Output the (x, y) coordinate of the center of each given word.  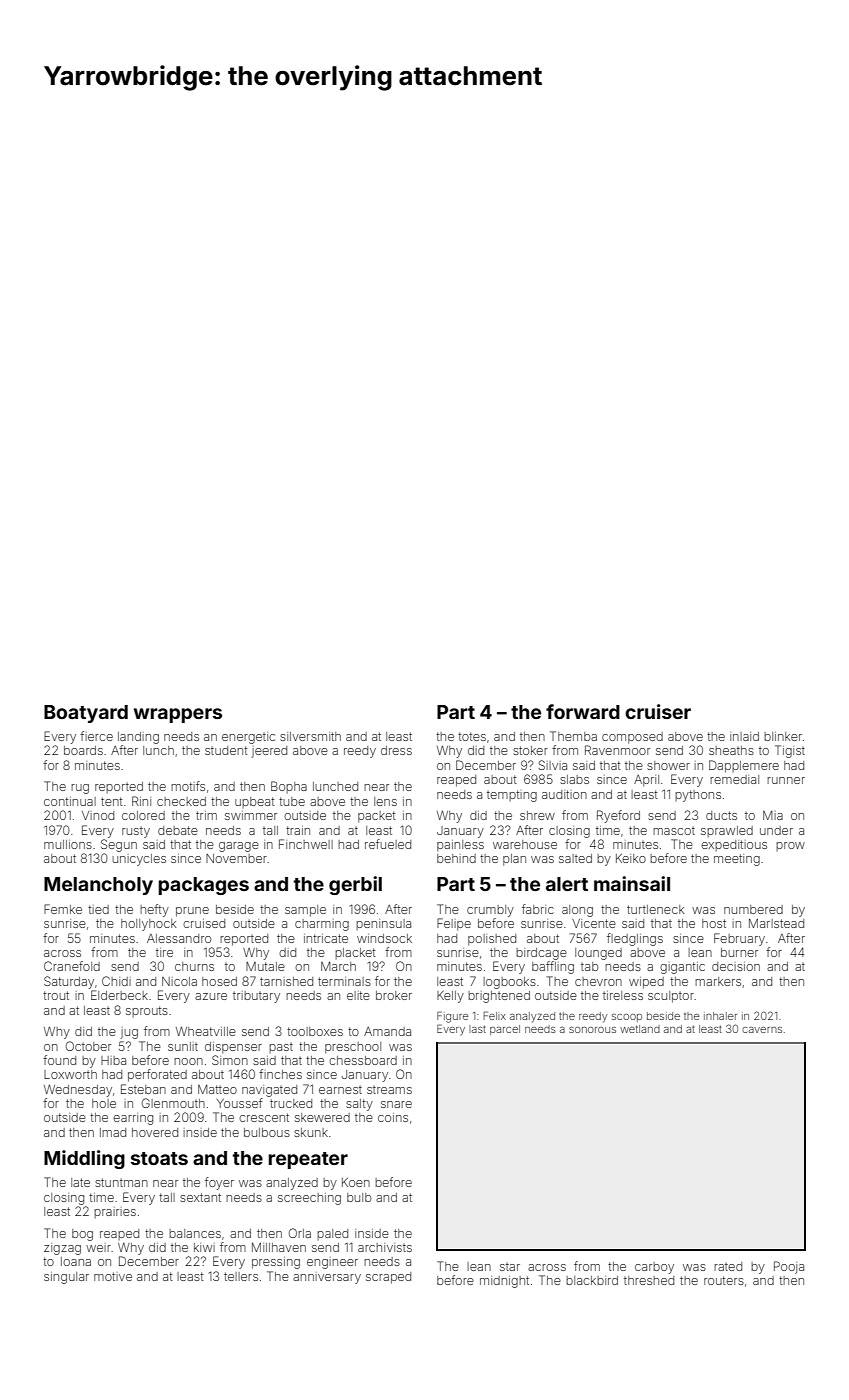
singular (66, 1278)
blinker (783, 736)
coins (393, 1117)
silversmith (310, 736)
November (236, 858)
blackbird (592, 1280)
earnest (340, 1090)
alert (567, 884)
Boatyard (86, 714)
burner (739, 952)
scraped (388, 1278)
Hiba (113, 1060)
